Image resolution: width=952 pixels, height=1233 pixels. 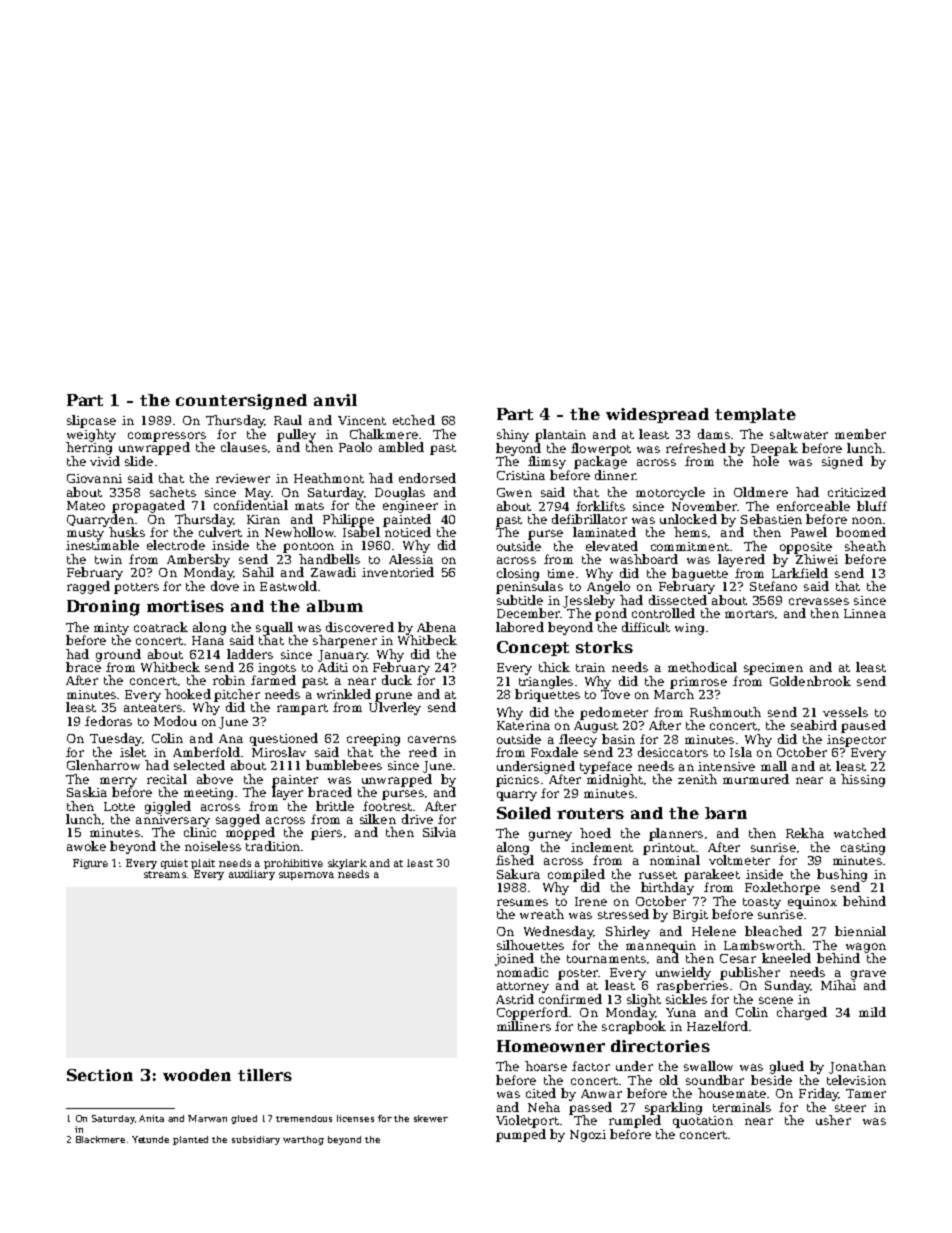 I want to click on herring, so click(x=89, y=448).
